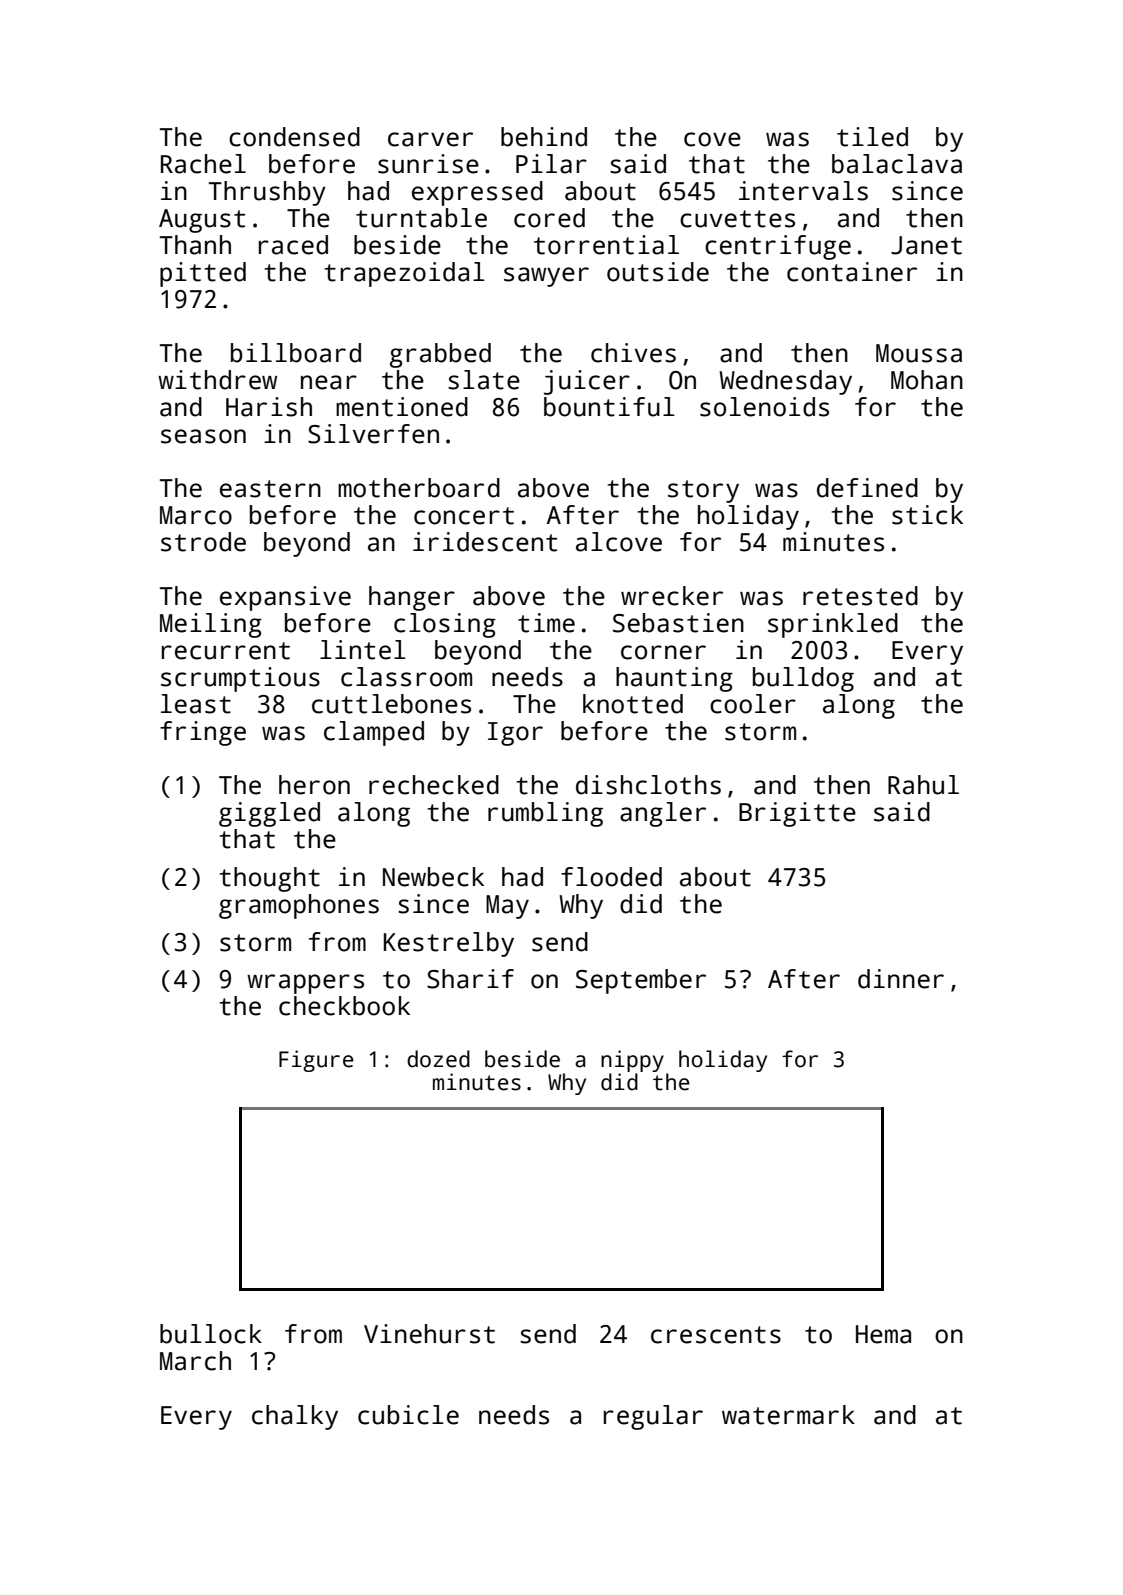  Describe the element at coordinates (195, 245) in the document. I see `Thanh` at that location.
